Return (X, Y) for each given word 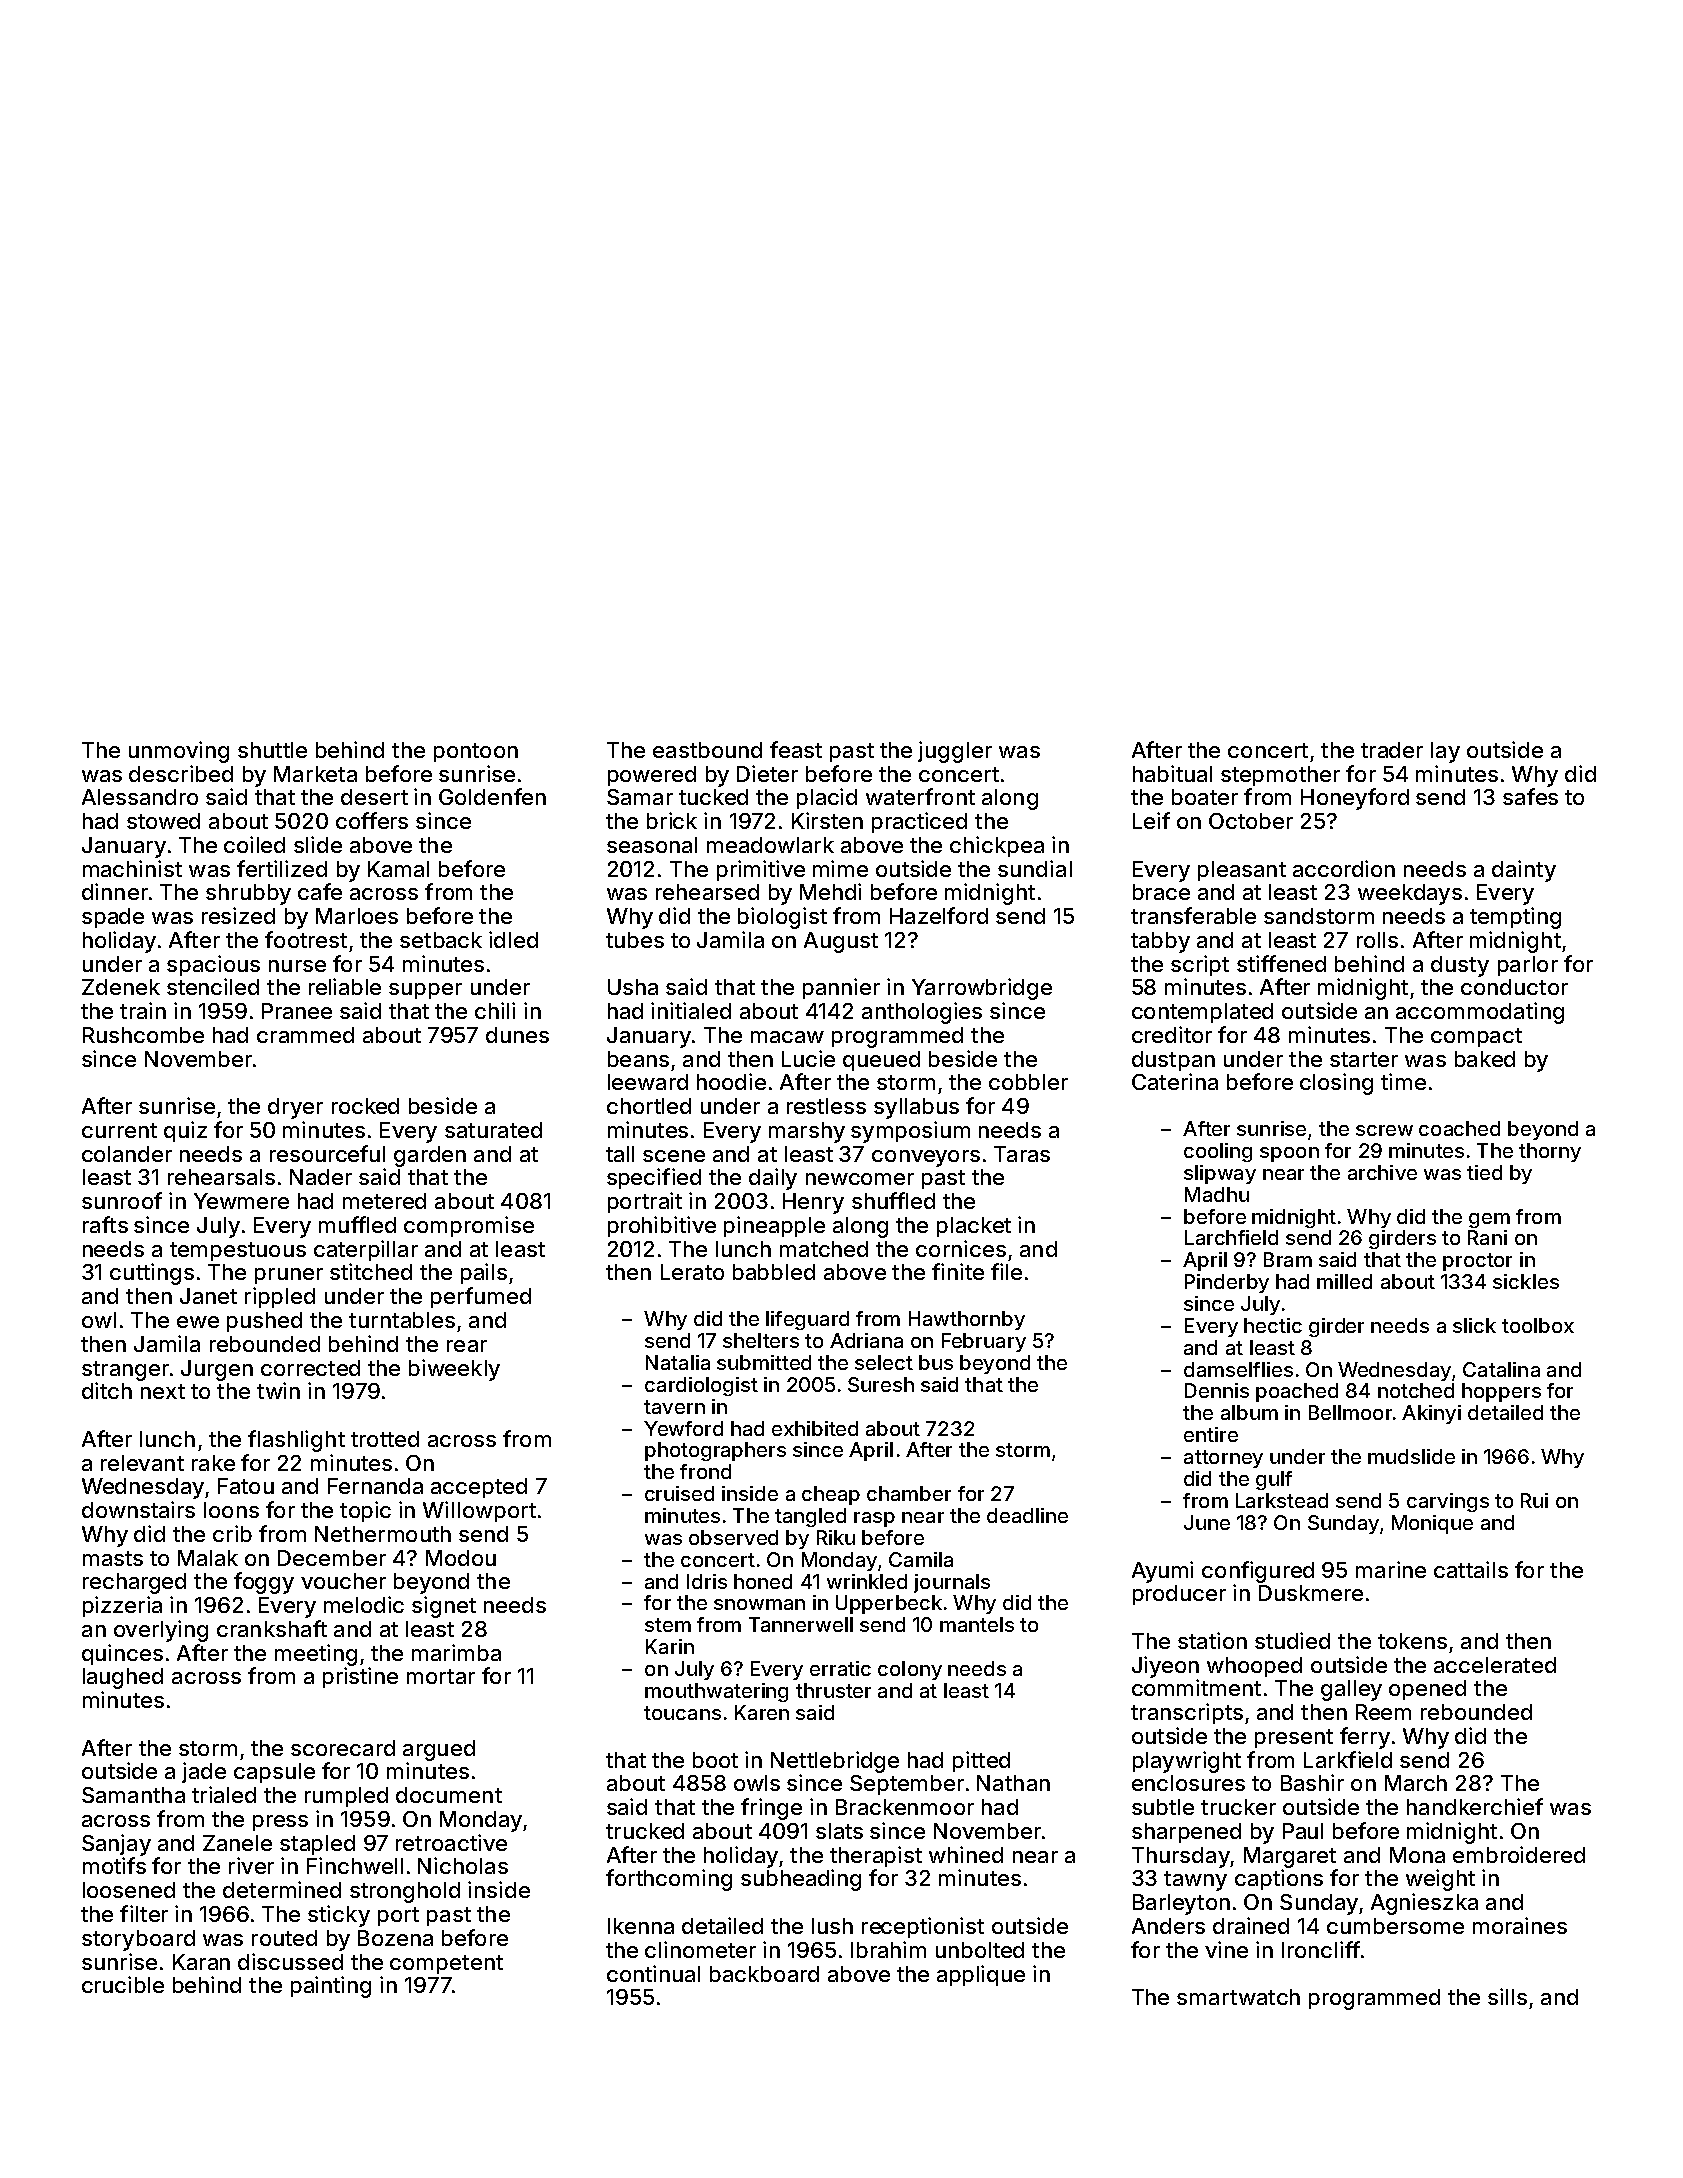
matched (824, 1249)
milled (1344, 1281)
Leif (1151, 820)
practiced (919, 822)
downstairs (138, 1509)
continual (653, 1973)
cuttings (152, 1274)
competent (446, 1964)
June (1207, 1522)
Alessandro (140, 797)
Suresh (881, 1384)
